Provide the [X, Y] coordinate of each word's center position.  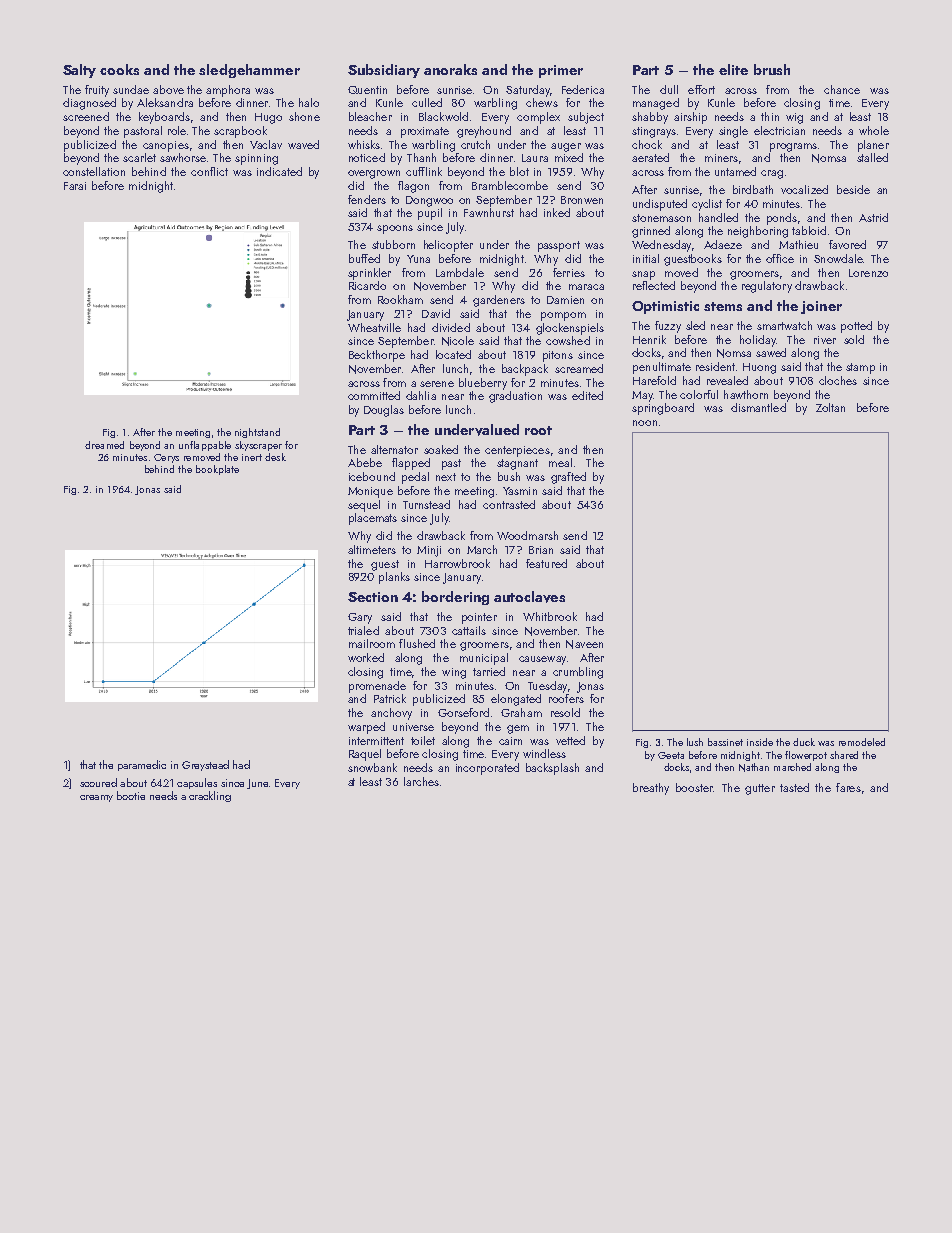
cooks [119, 69]
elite [733, 69]
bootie [131, 795]
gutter [760, 789]
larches [421, 781]
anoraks [450, 69]
